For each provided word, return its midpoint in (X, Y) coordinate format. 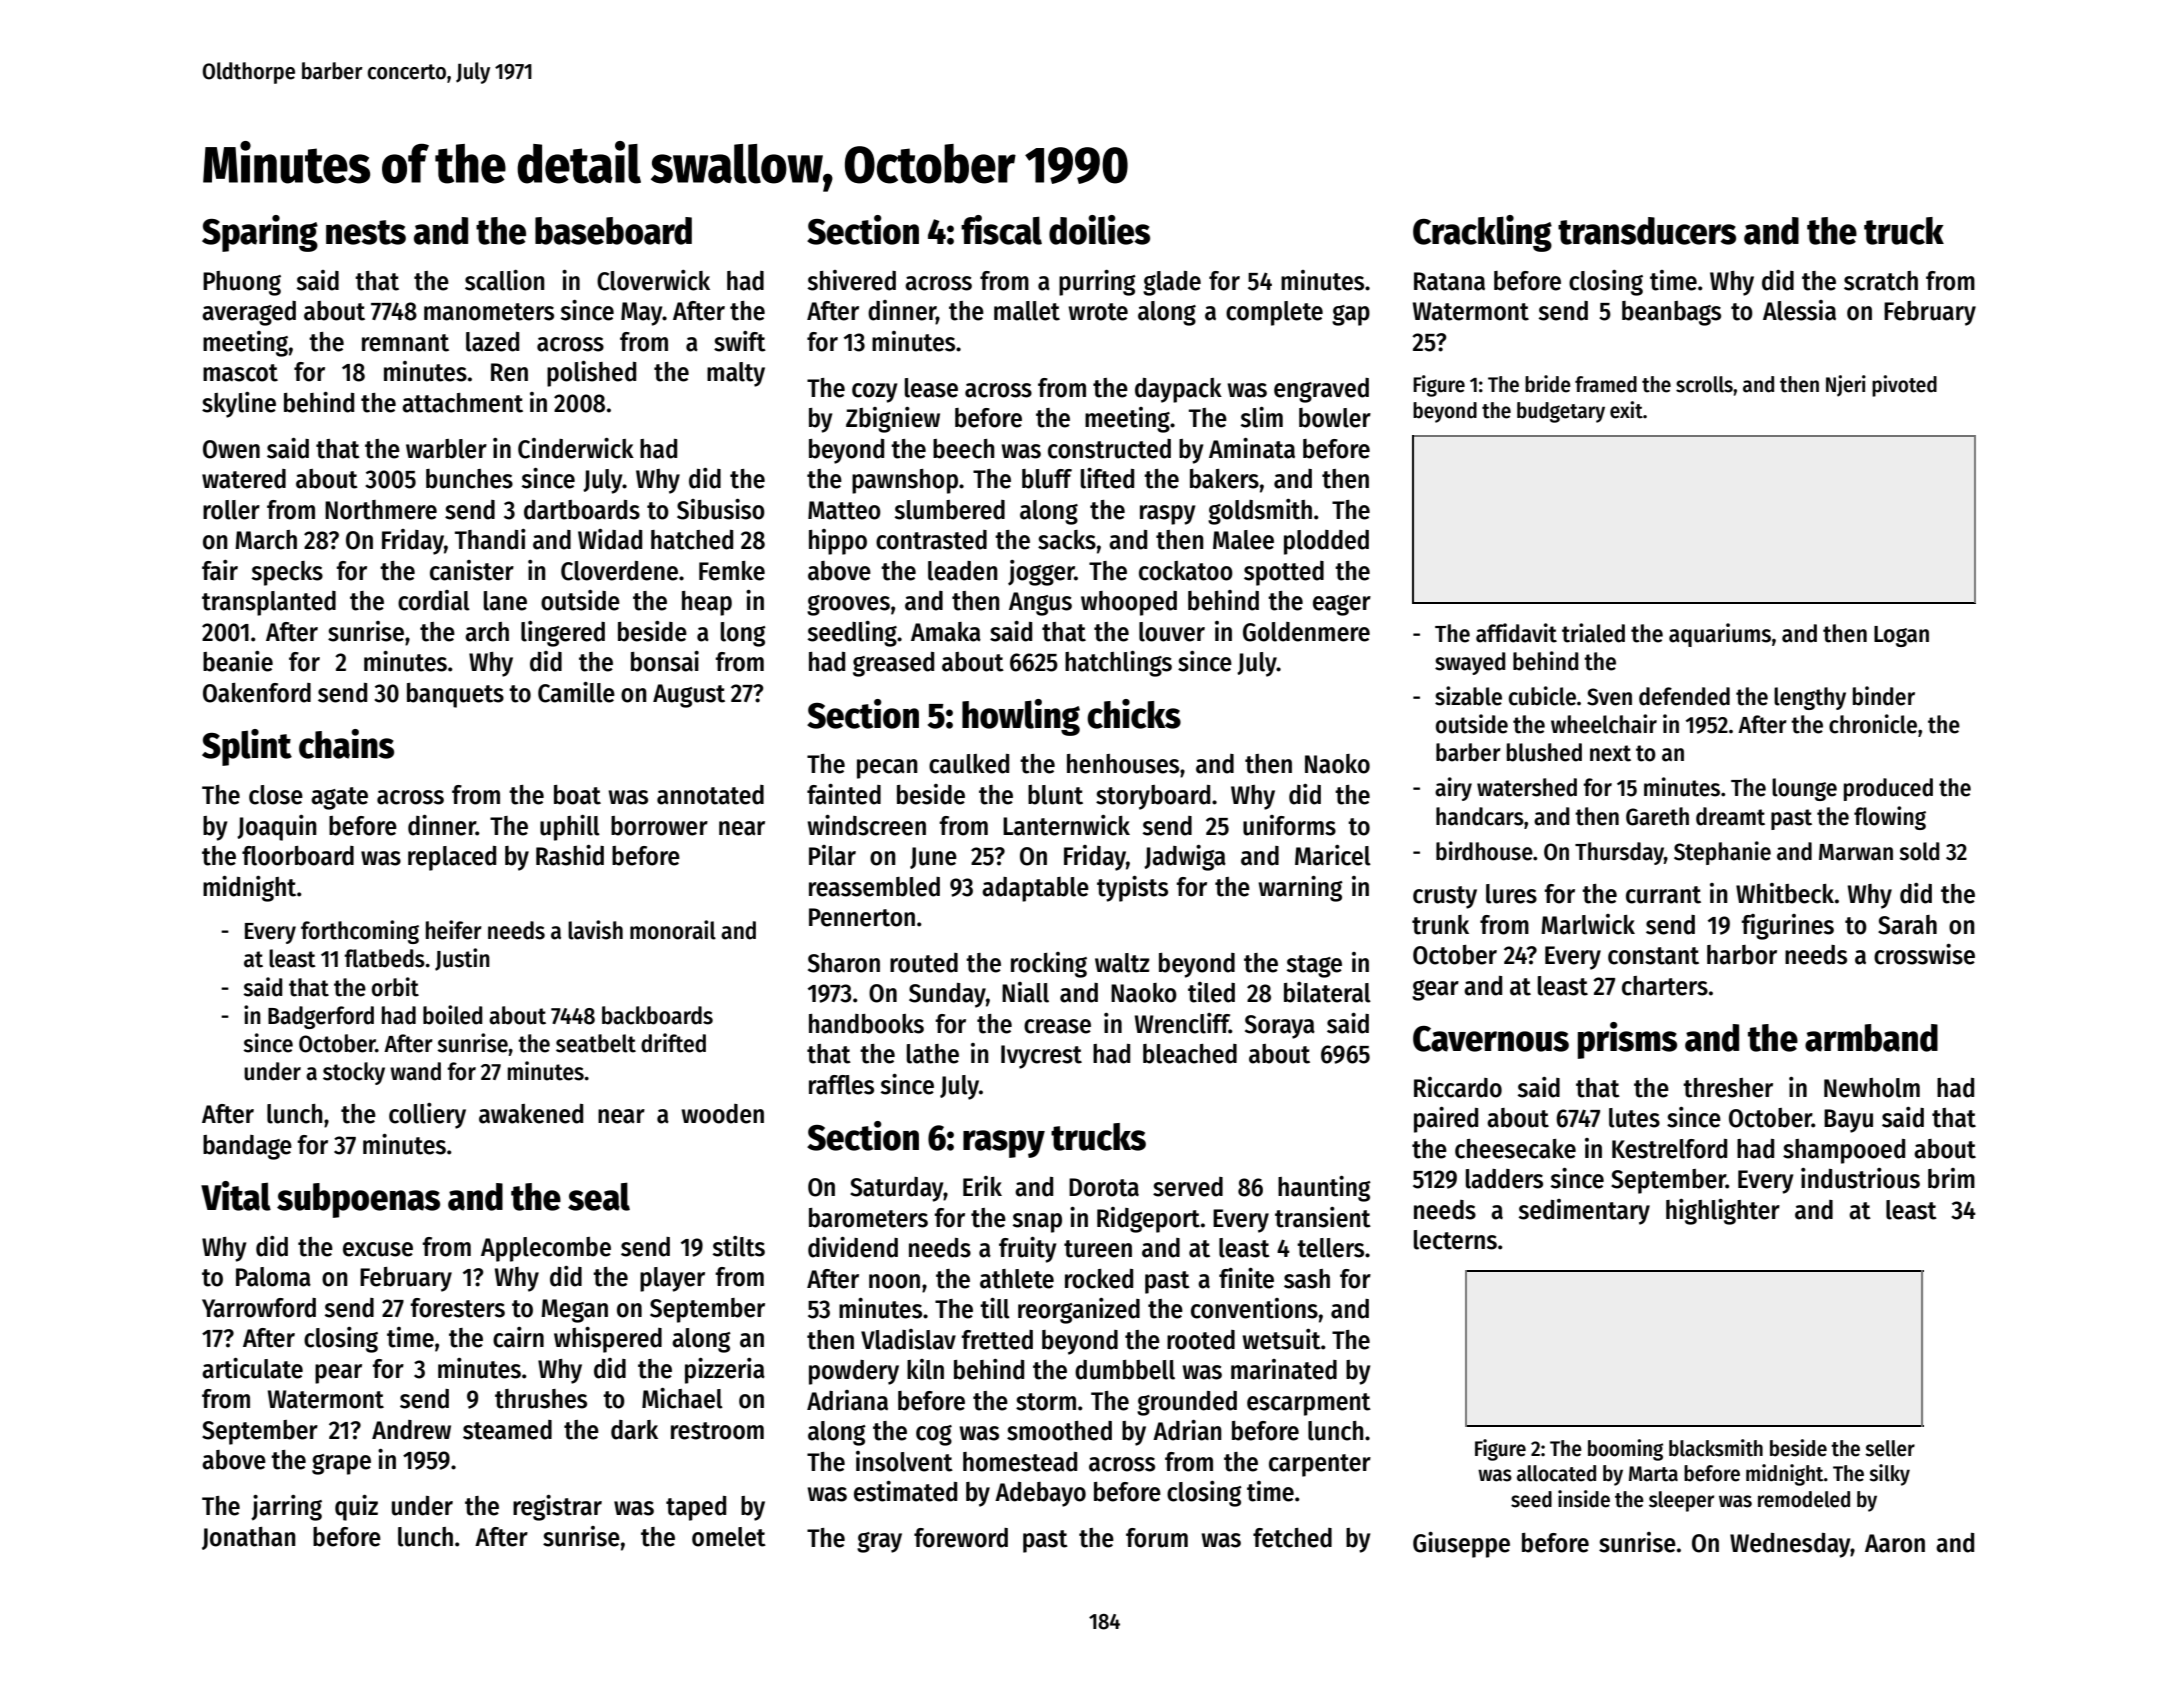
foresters (457, 1308)
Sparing (260, 233)
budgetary (1561, 412)
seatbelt (596, 1043)
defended (1684, 696)
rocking (1049, 965)
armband (1871, 1038)
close (276, 795)
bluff (1047, 479)
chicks (1134, 714)
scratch (1881, 281)
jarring (286, 1508)
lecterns (1455, 1240)
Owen (231, 449)
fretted (997, 1340)
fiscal (1001, 230)
